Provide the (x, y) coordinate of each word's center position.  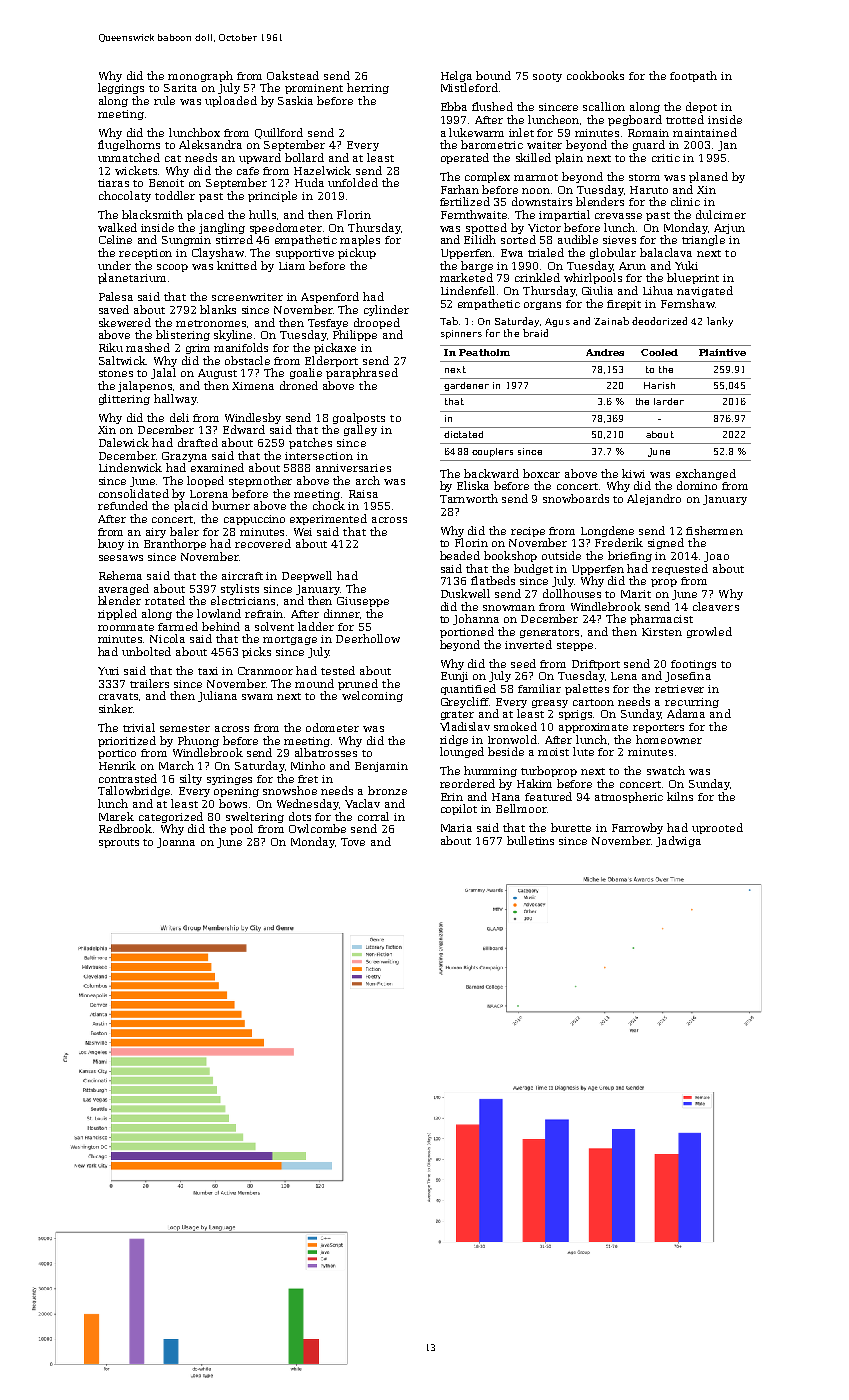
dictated (463, 434)
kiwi (633, 473)
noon (536, 191)
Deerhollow (368, 638)
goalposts (359, 418)
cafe (248, 171)
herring (368, 88)
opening (236, 792)
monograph (200, 76)
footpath (693, 76)
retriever (679, 689)
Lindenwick (130, 467)
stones (116, 373)
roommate (126, 627)
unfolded (353, 182)
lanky (720, 322)
